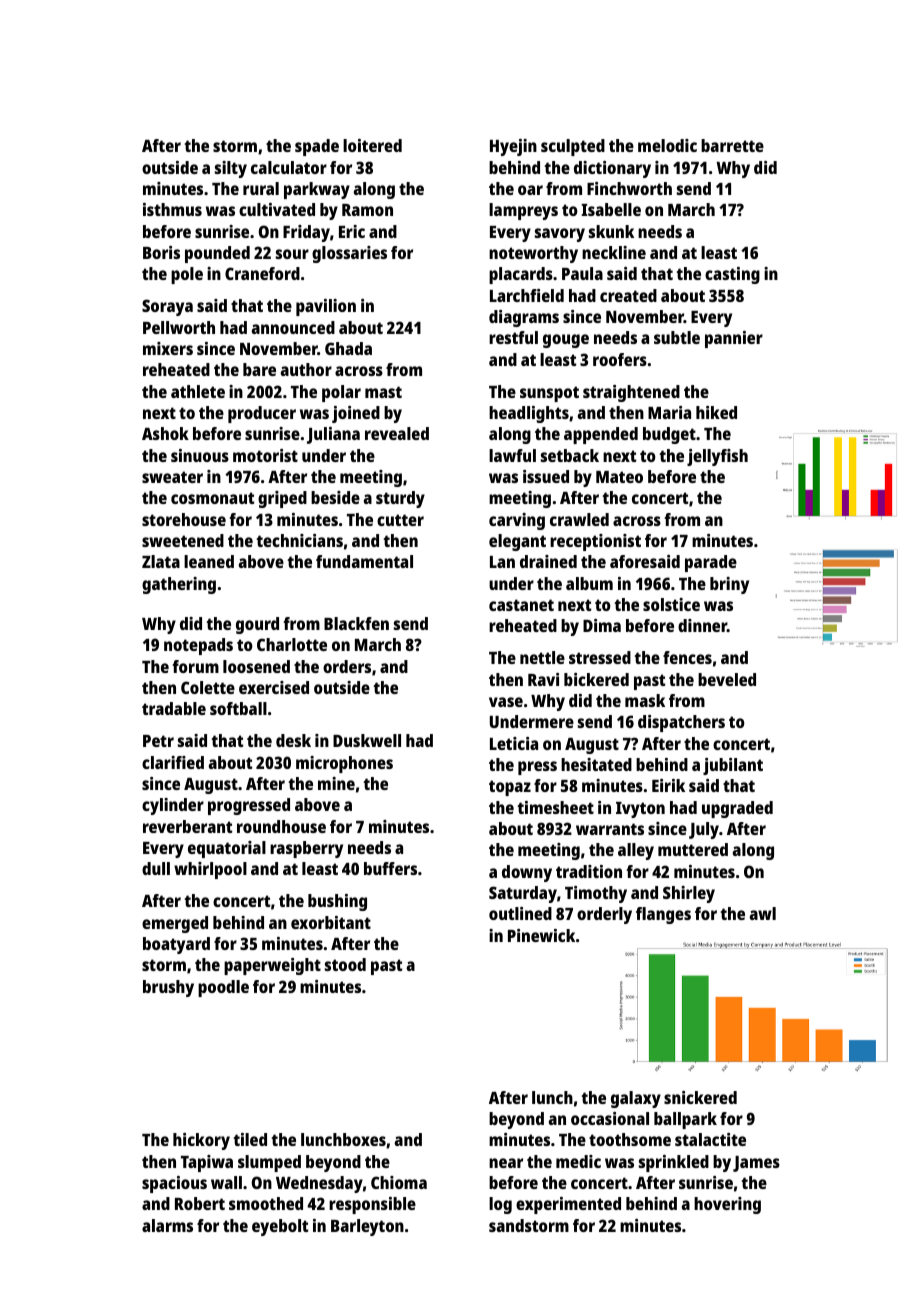  Describe the element at coordinates (210, 870) in the image. I see `whirlpool` at that location.
